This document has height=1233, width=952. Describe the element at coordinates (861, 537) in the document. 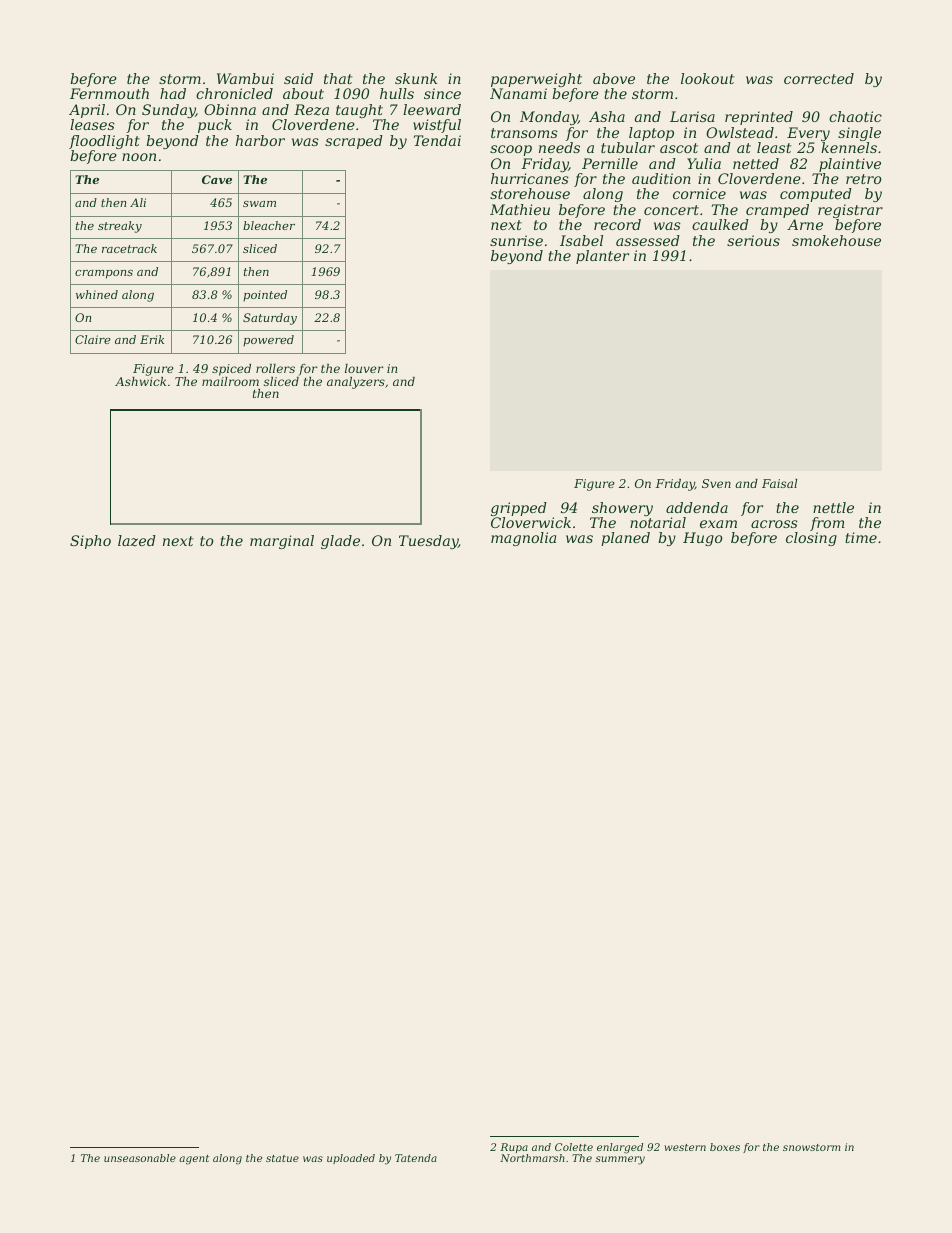

I see `time` at that location.
